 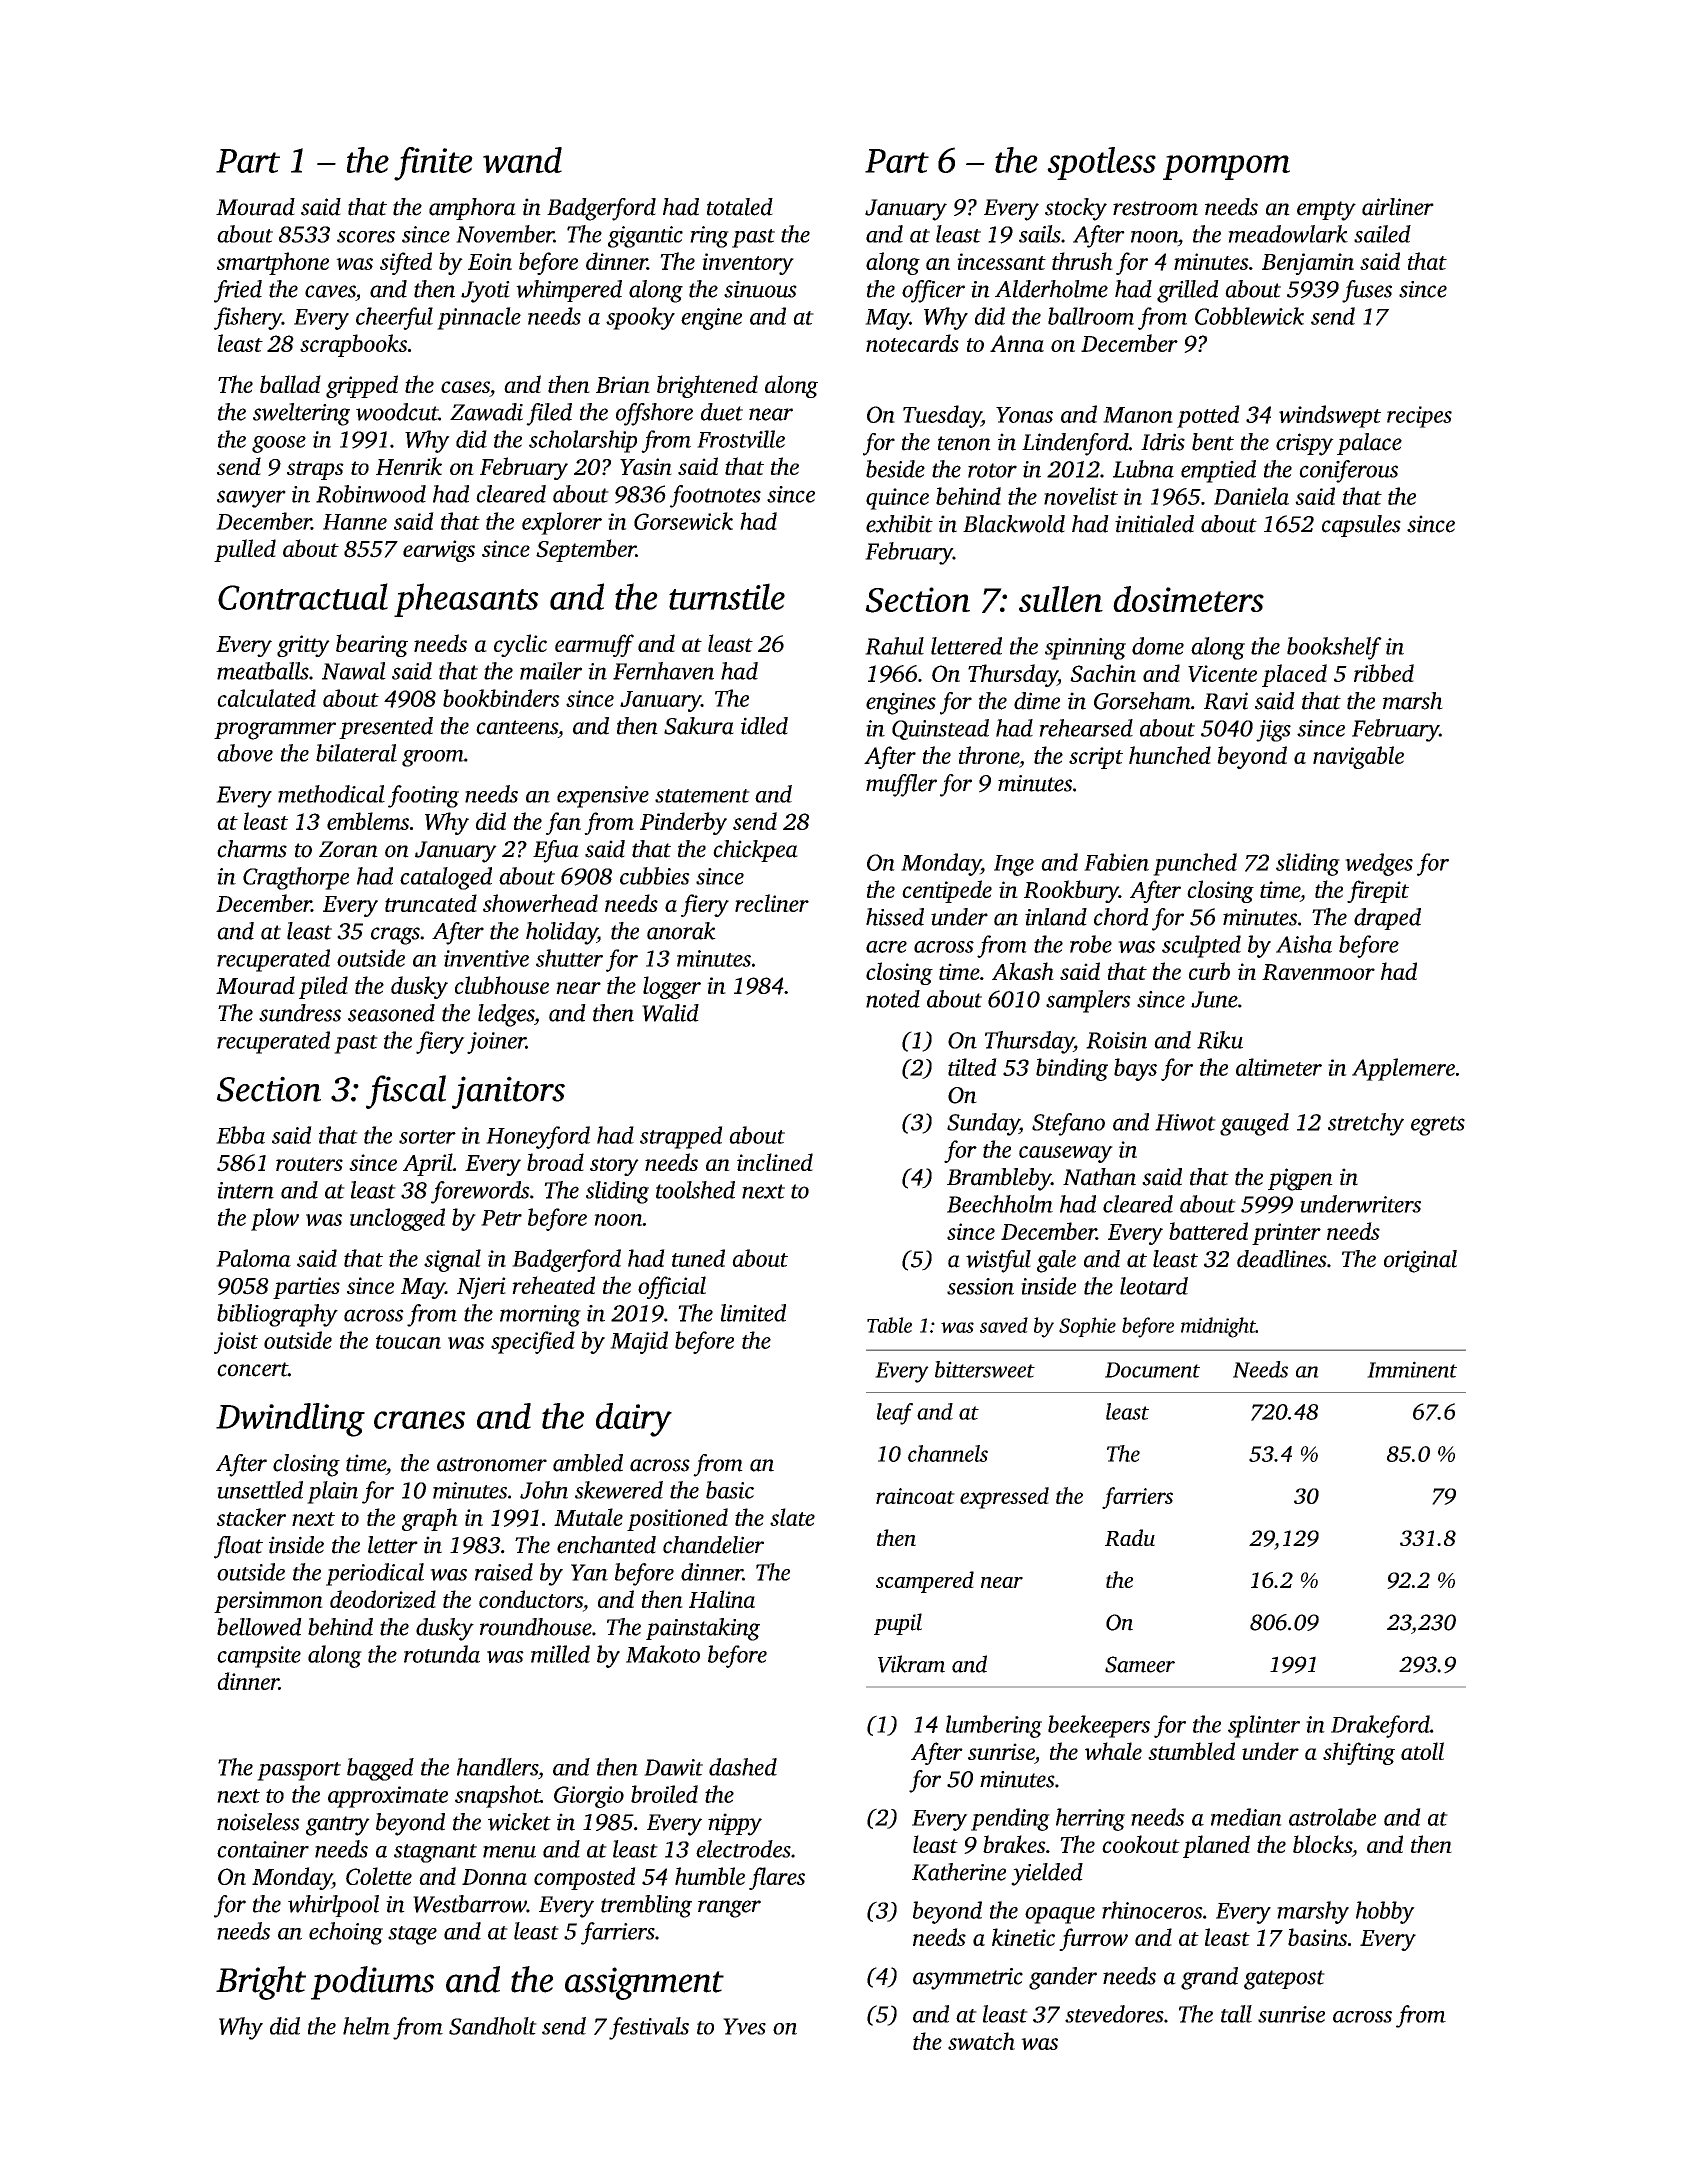 What do you see at coordinates (1170, 755) in the screenshot?
I see `hunched` at bounding box center [1170, 755].
